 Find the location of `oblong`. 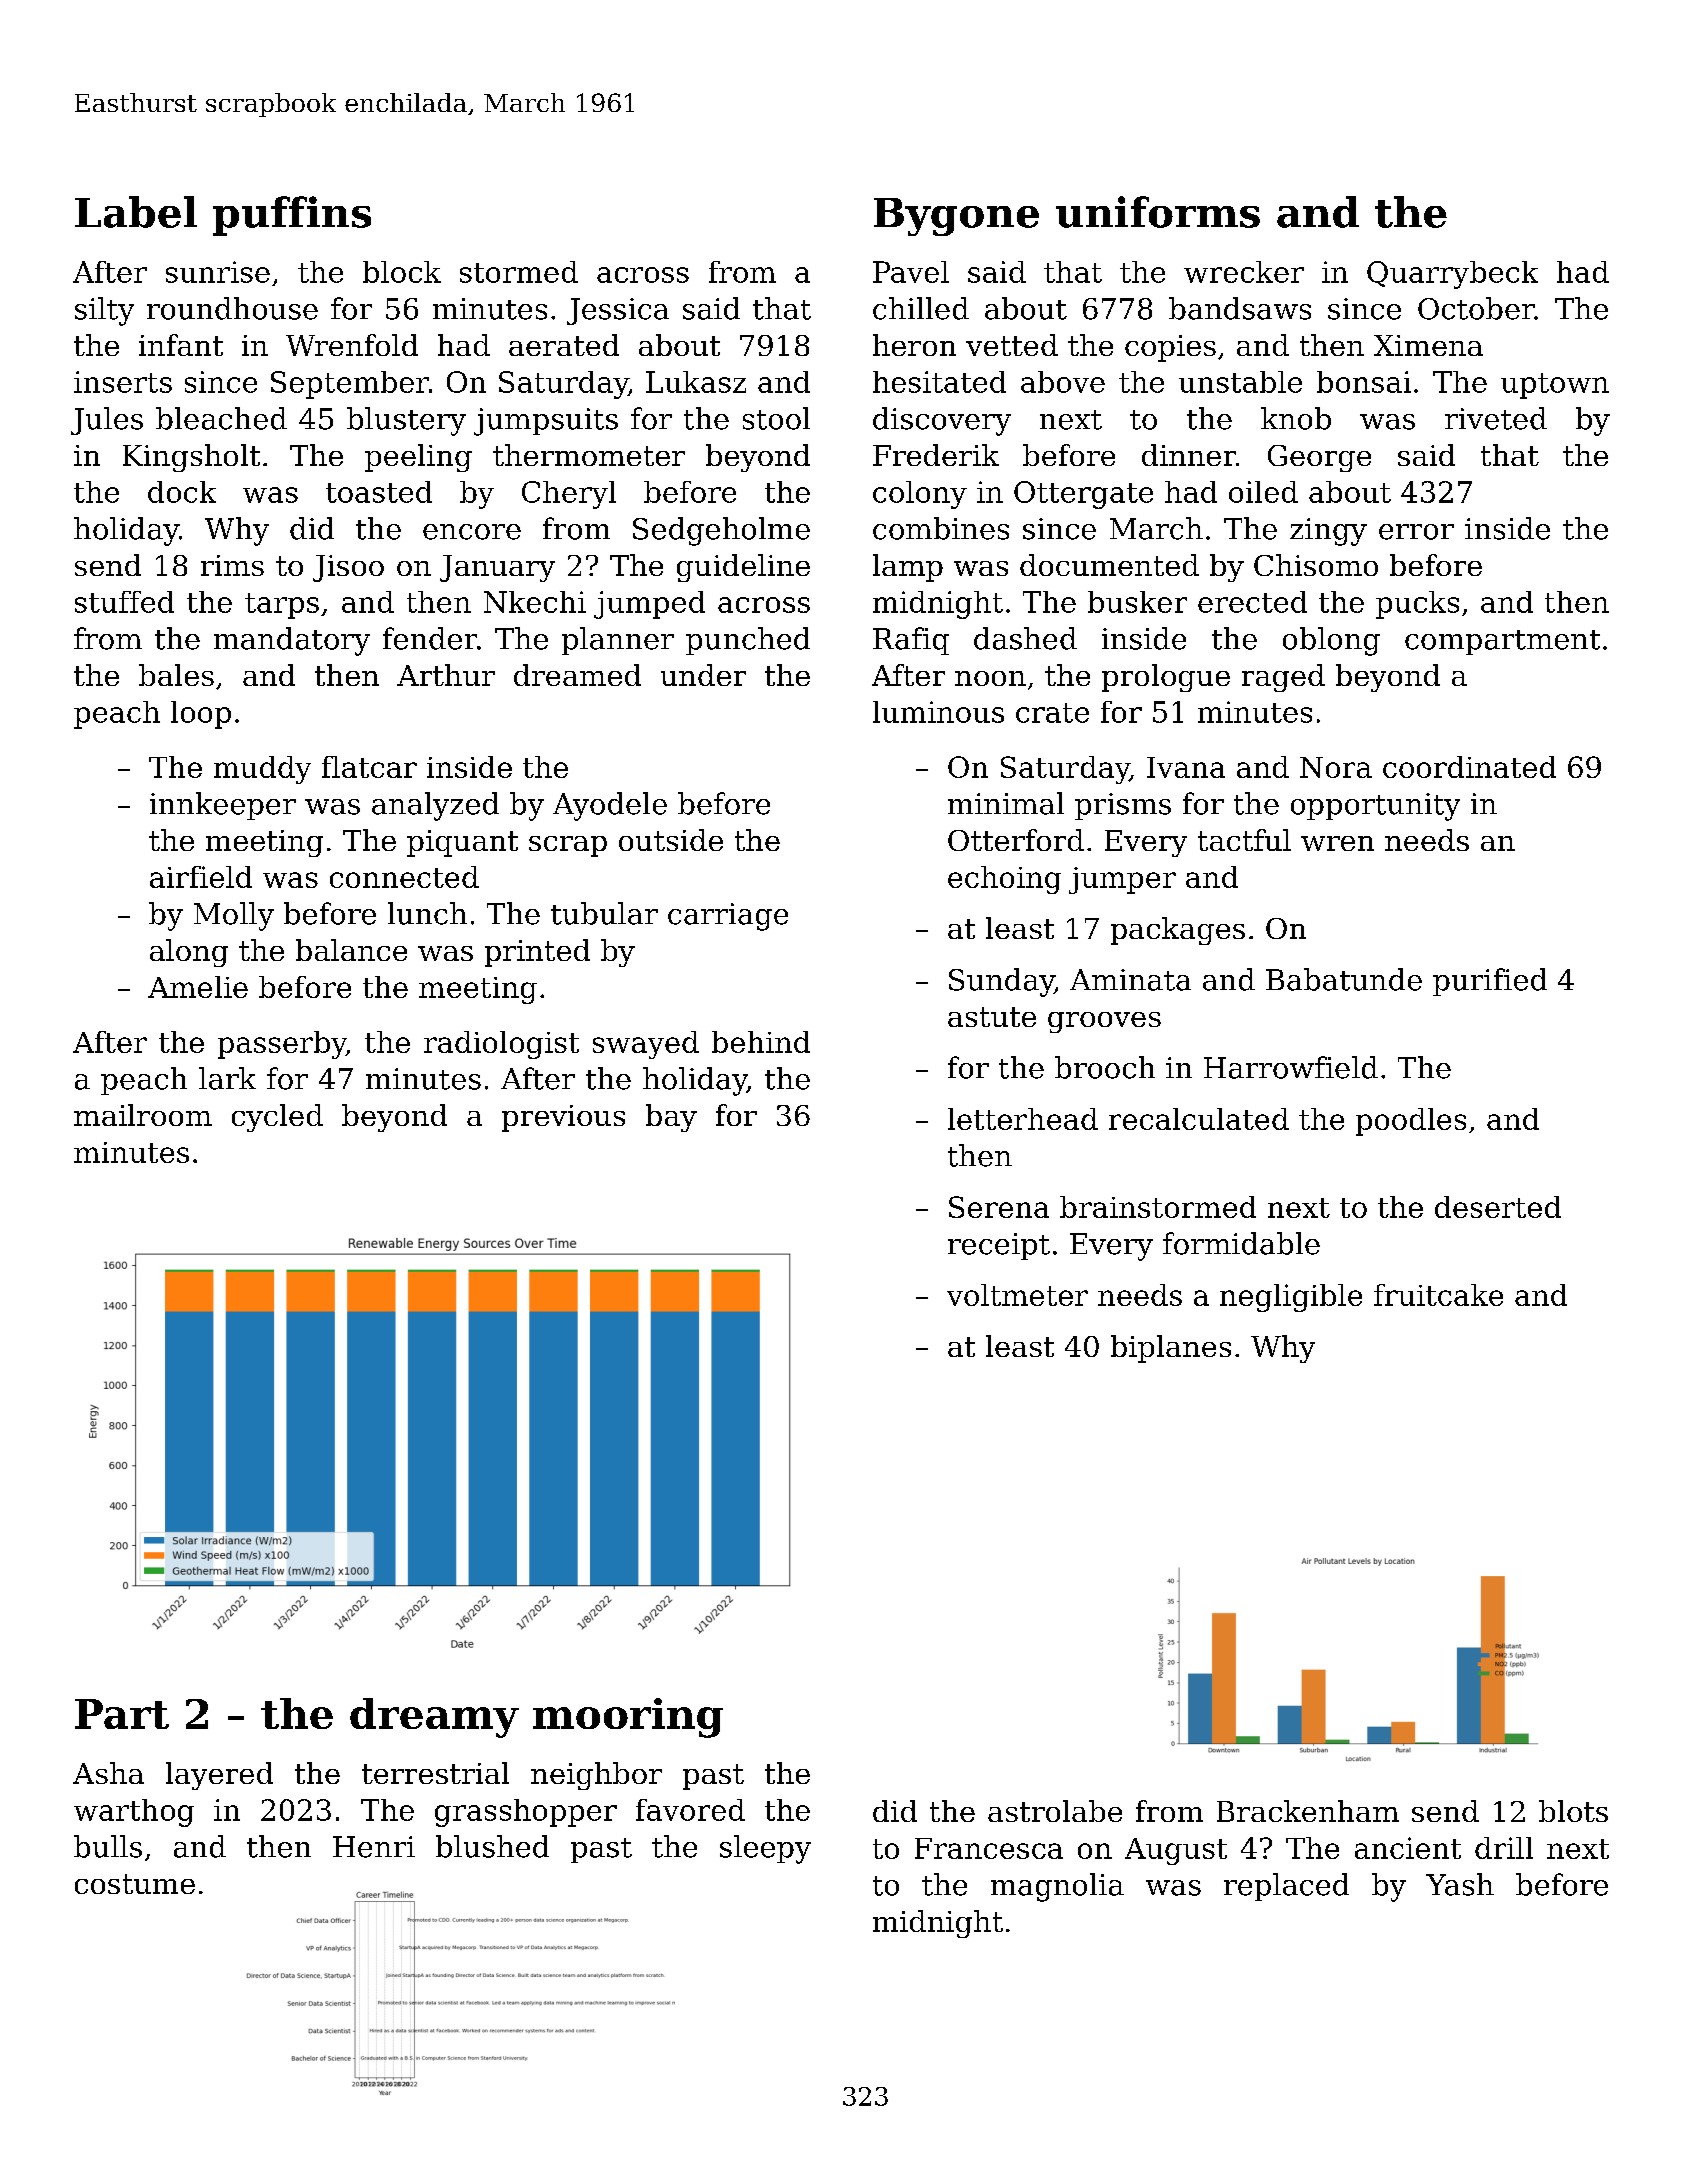

oblong is located at coordinates (1331, 641).
